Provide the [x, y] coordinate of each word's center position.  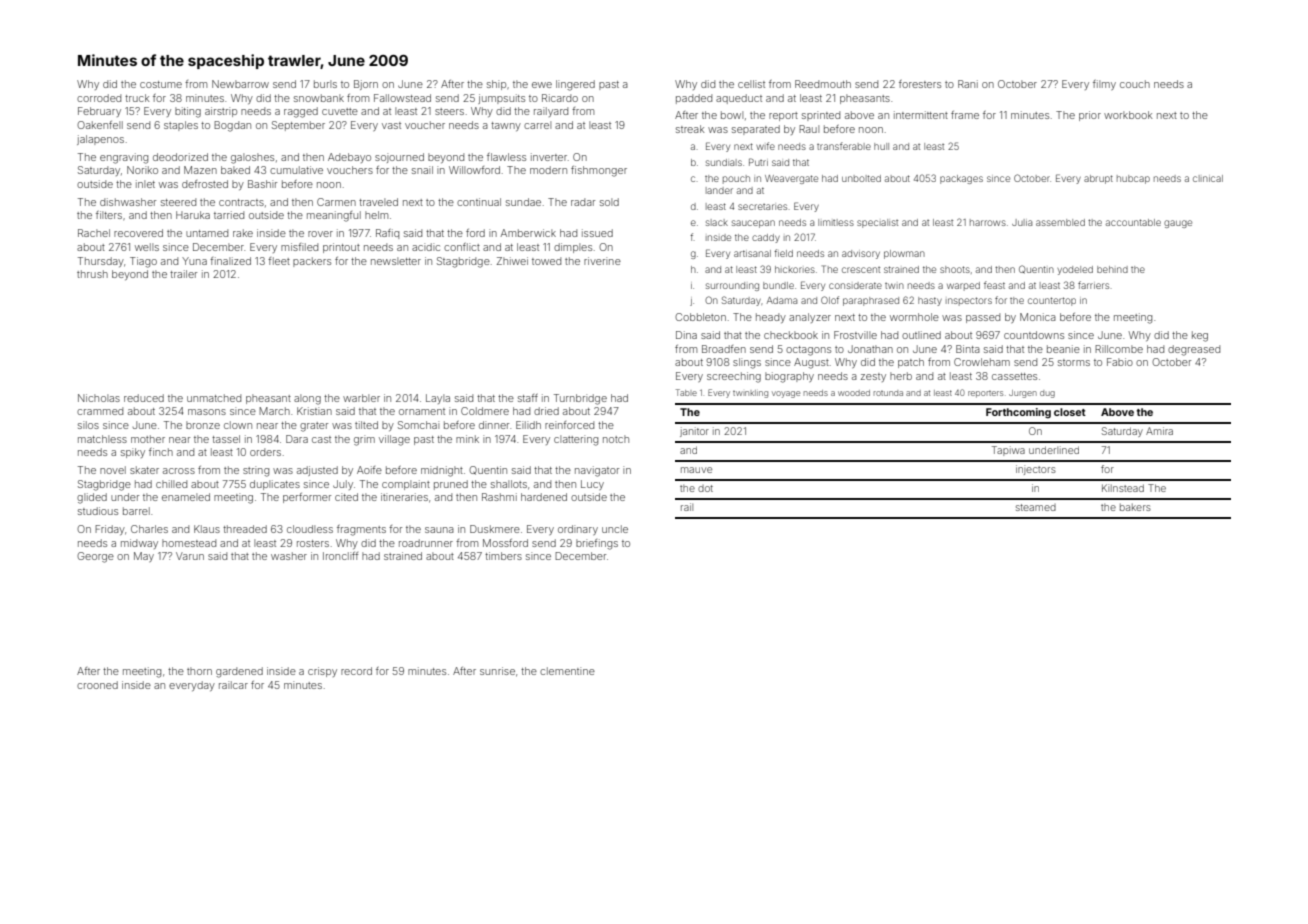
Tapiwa [1008, 451]
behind [1112, 269]
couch [1135, 84]
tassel [226, 439]
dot [705, 488]
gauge [1178, 224]
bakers [1135, 507]
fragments [361, 530]
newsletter [396, 261]
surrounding [732, 286]
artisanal [752, 253]
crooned [97, 685]
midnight [442, 471]
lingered [575, 85]
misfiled [299, 247]
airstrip [221, 112]
